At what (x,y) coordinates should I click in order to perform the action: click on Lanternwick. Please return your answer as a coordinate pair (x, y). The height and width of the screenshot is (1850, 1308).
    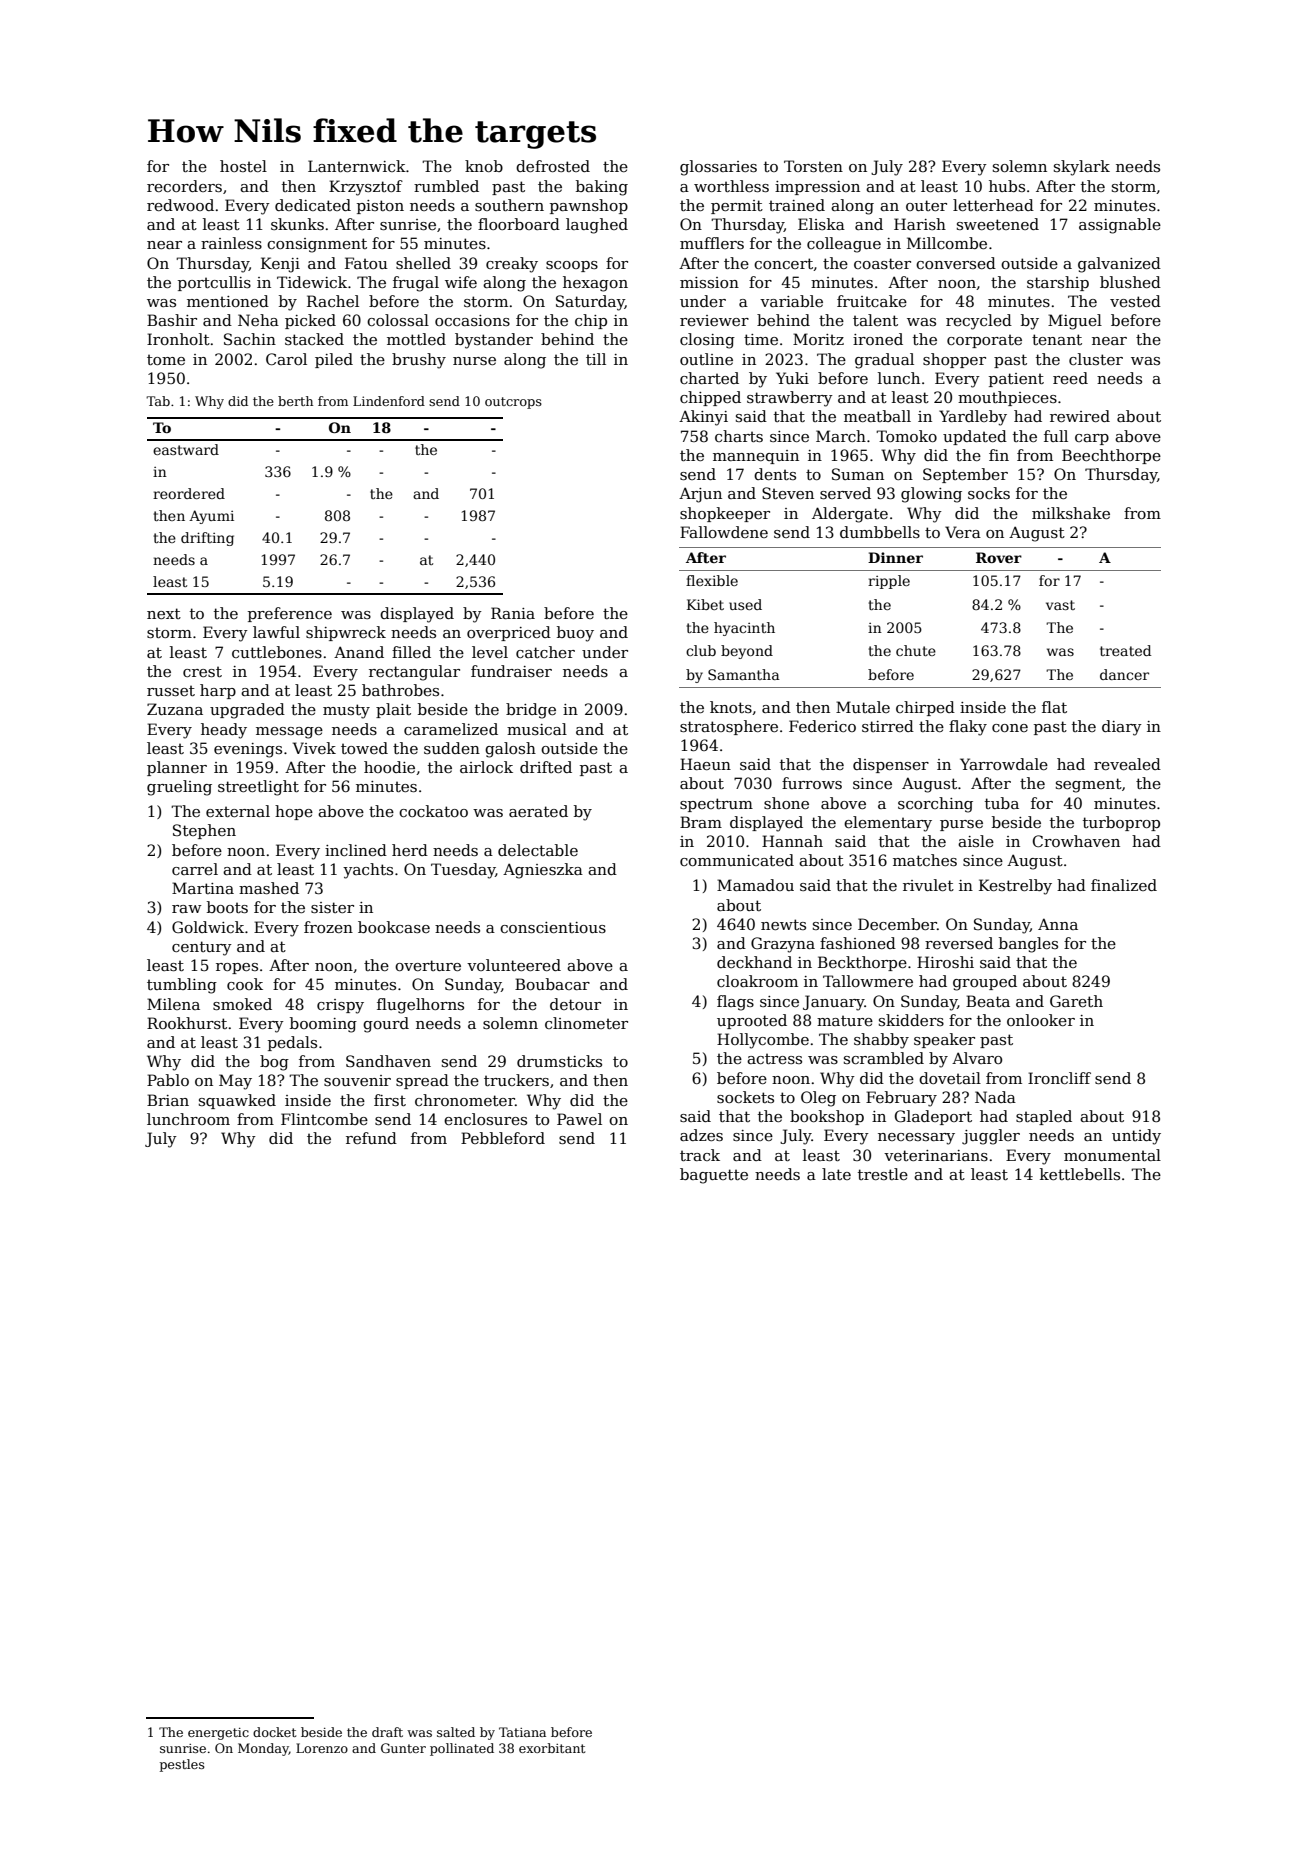
    Looking at the image, I should click on (357, 166).
